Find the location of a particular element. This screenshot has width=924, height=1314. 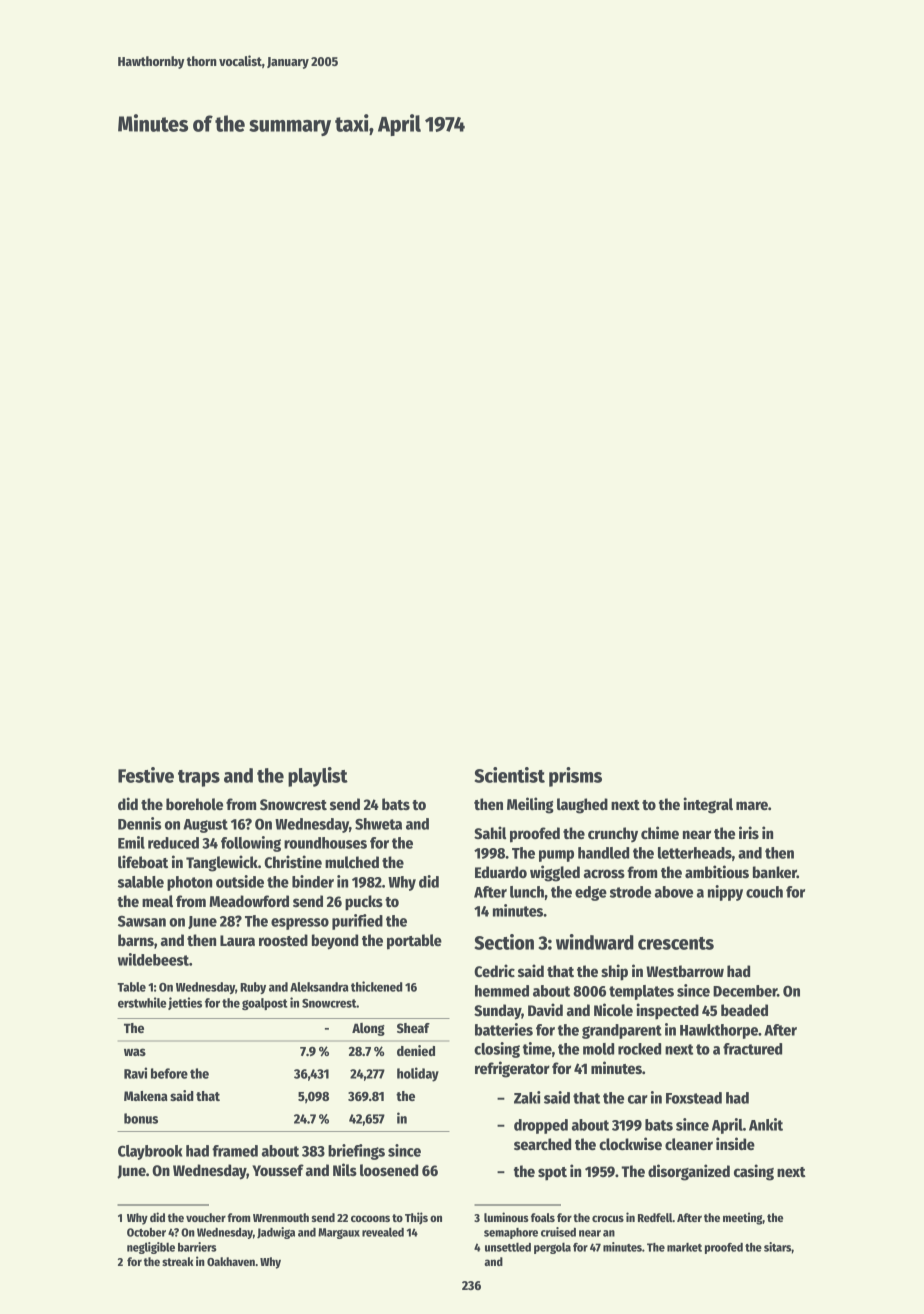

pergola is located at coordinates (552, 1248).
